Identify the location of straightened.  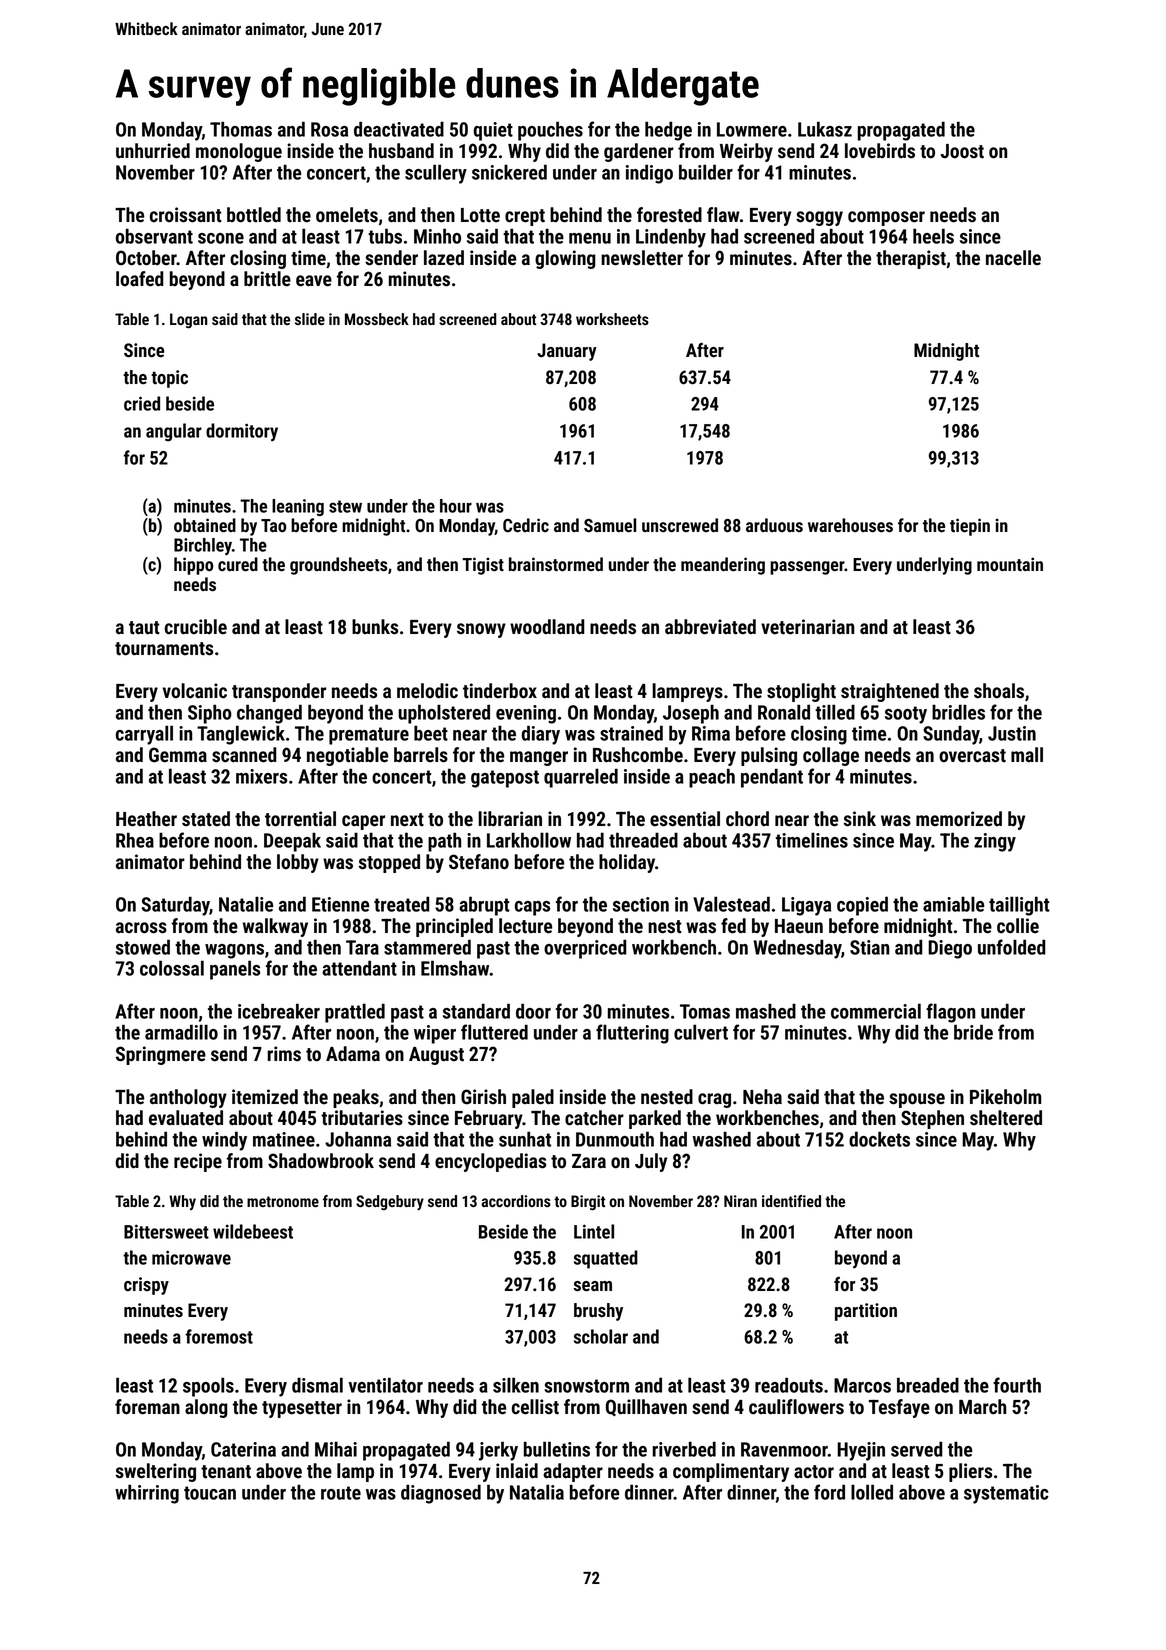
(890, 692).
